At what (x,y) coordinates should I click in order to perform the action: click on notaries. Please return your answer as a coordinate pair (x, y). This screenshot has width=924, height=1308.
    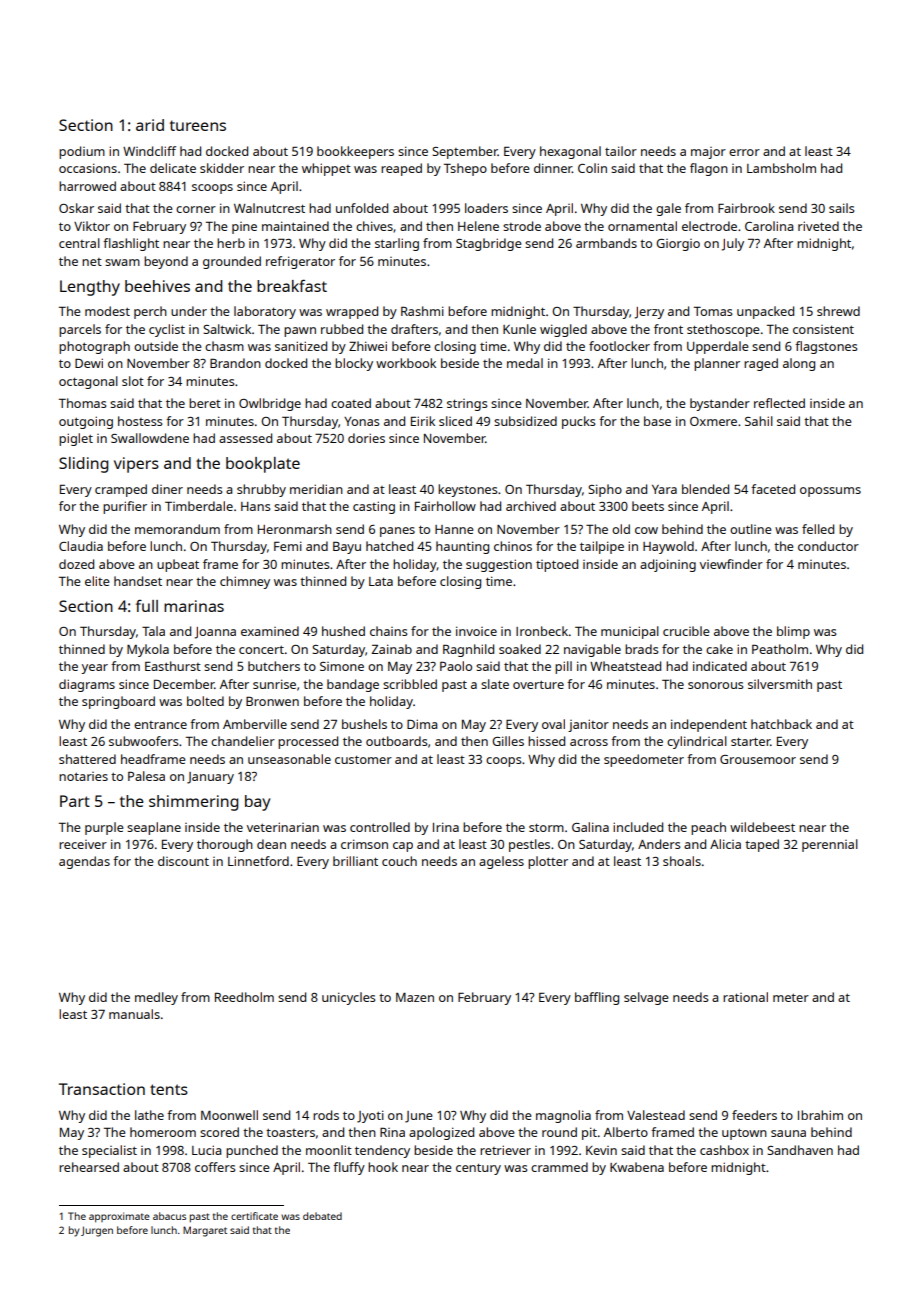
    Looking at the image, I should click on (83, 776).
